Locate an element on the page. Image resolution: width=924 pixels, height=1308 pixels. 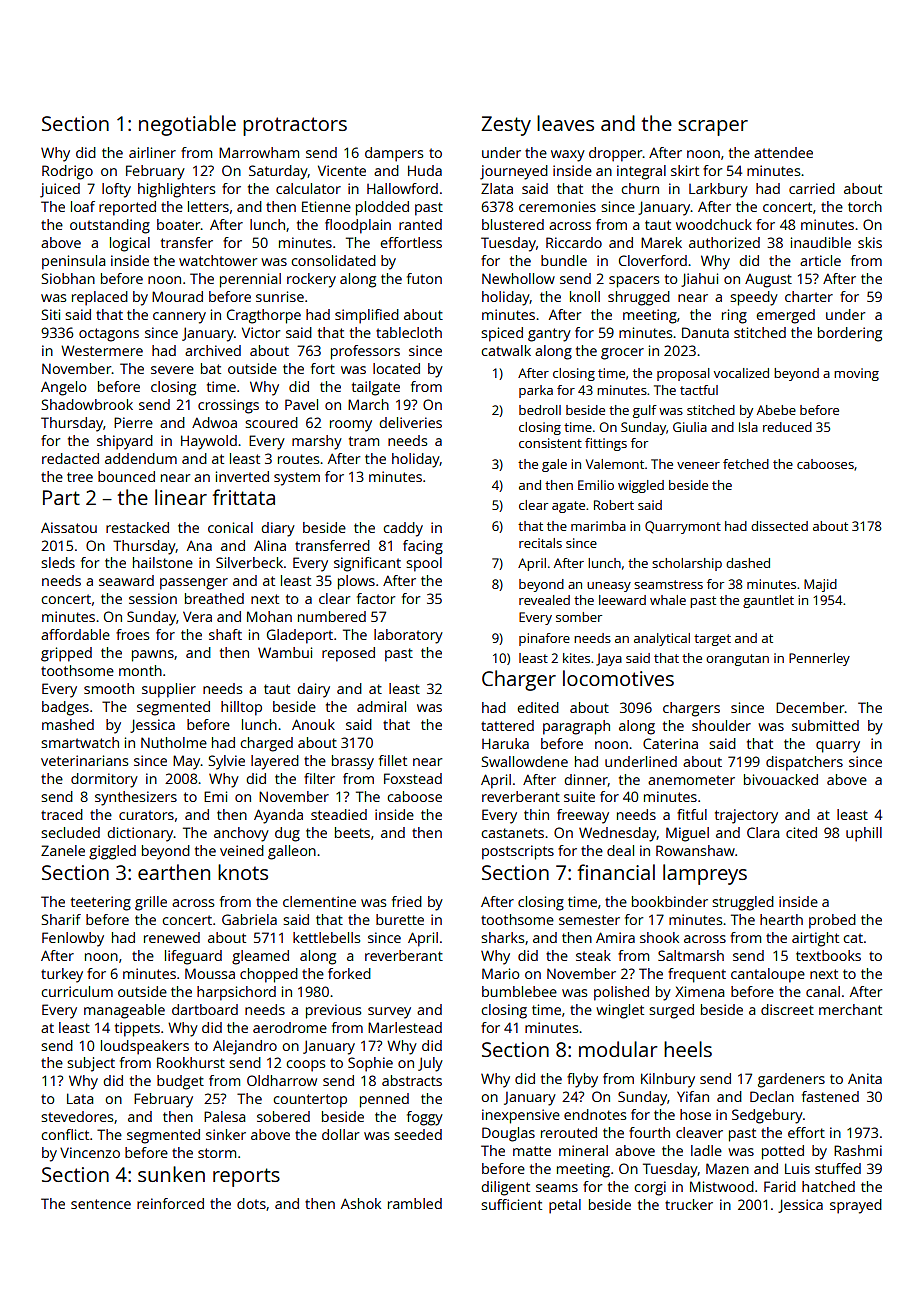
dissected is located at coordinates (779, 526).
